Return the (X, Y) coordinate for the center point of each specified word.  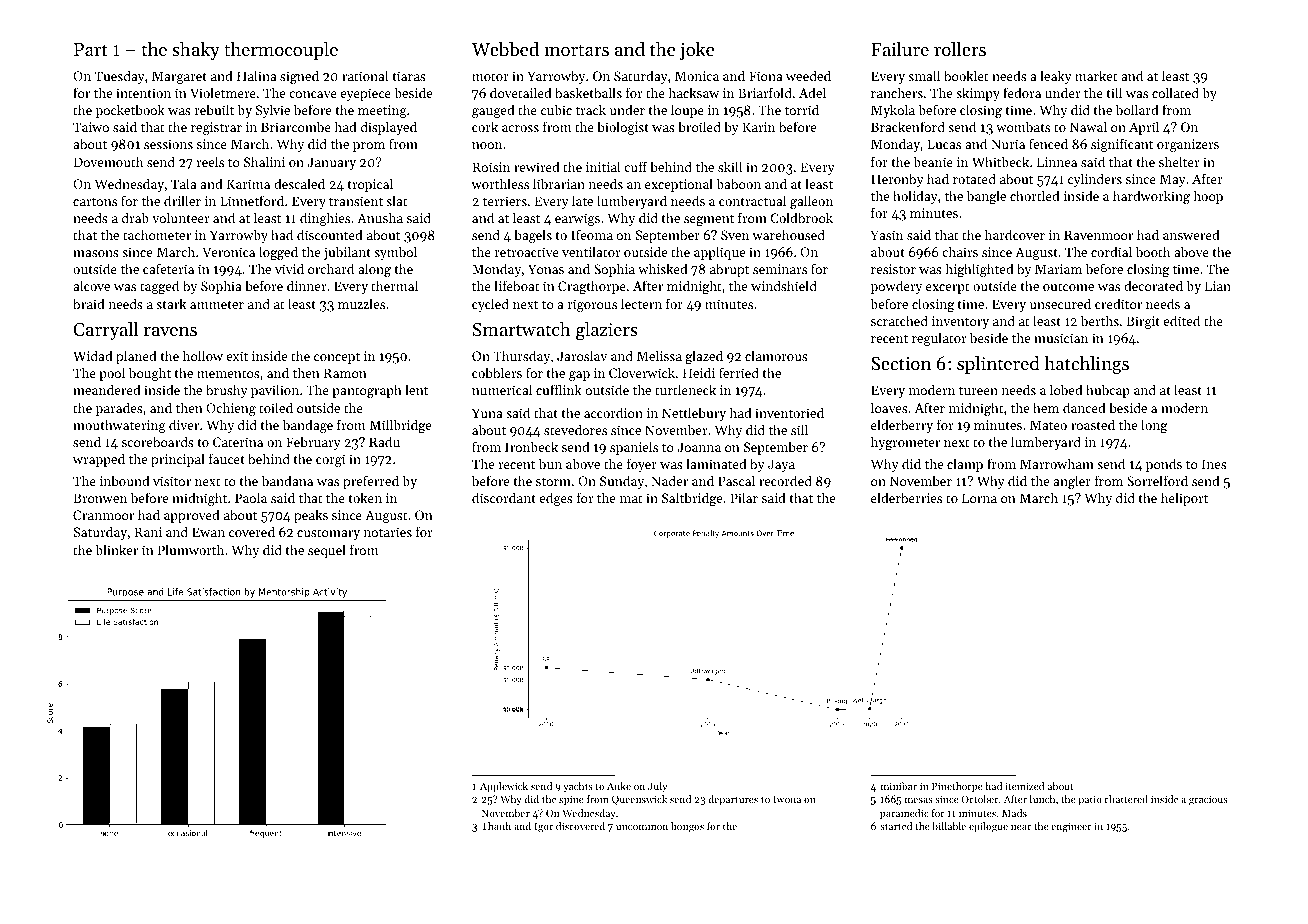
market (1096, 75)
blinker (117, 549)
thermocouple (281, 51)
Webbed (505, 49)
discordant (504, 497)
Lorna (979, 498)
